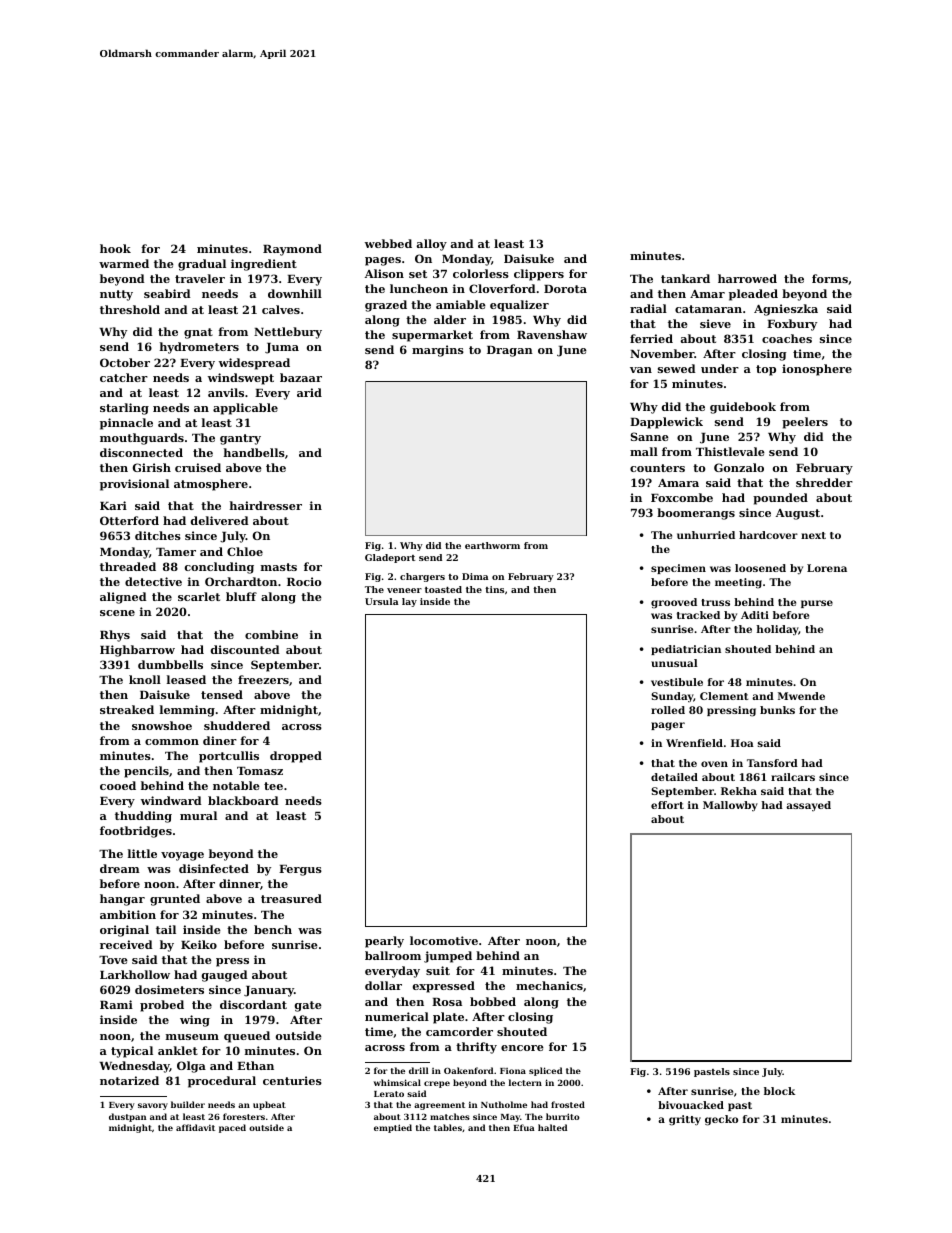 The image size is (952, 1233). What do you see at coordinates (296, 757) in the screenshot?
I see `dropped` at bounding box center [296, 757].
